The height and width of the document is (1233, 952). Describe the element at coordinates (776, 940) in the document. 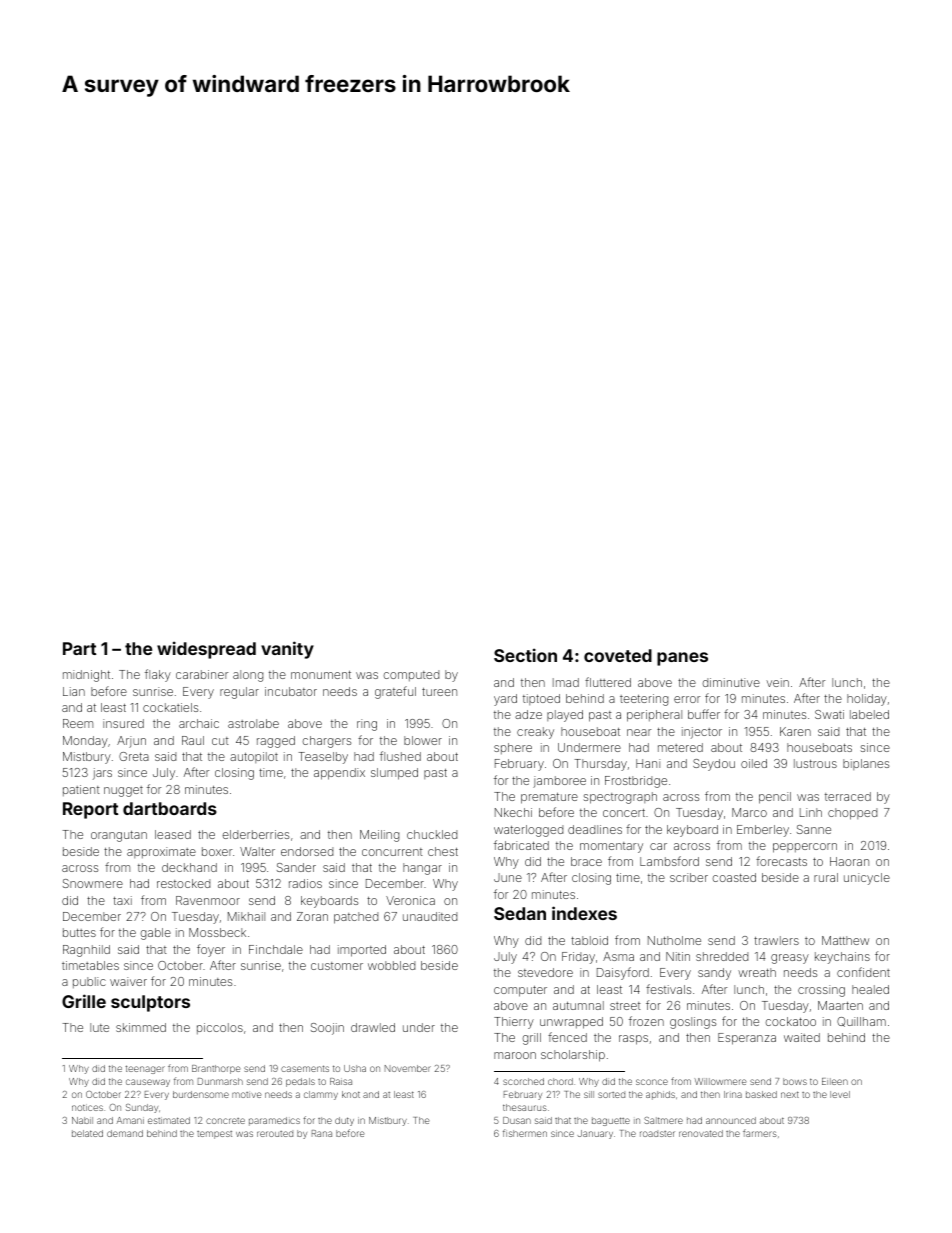

I see `trawlers` at that location.
